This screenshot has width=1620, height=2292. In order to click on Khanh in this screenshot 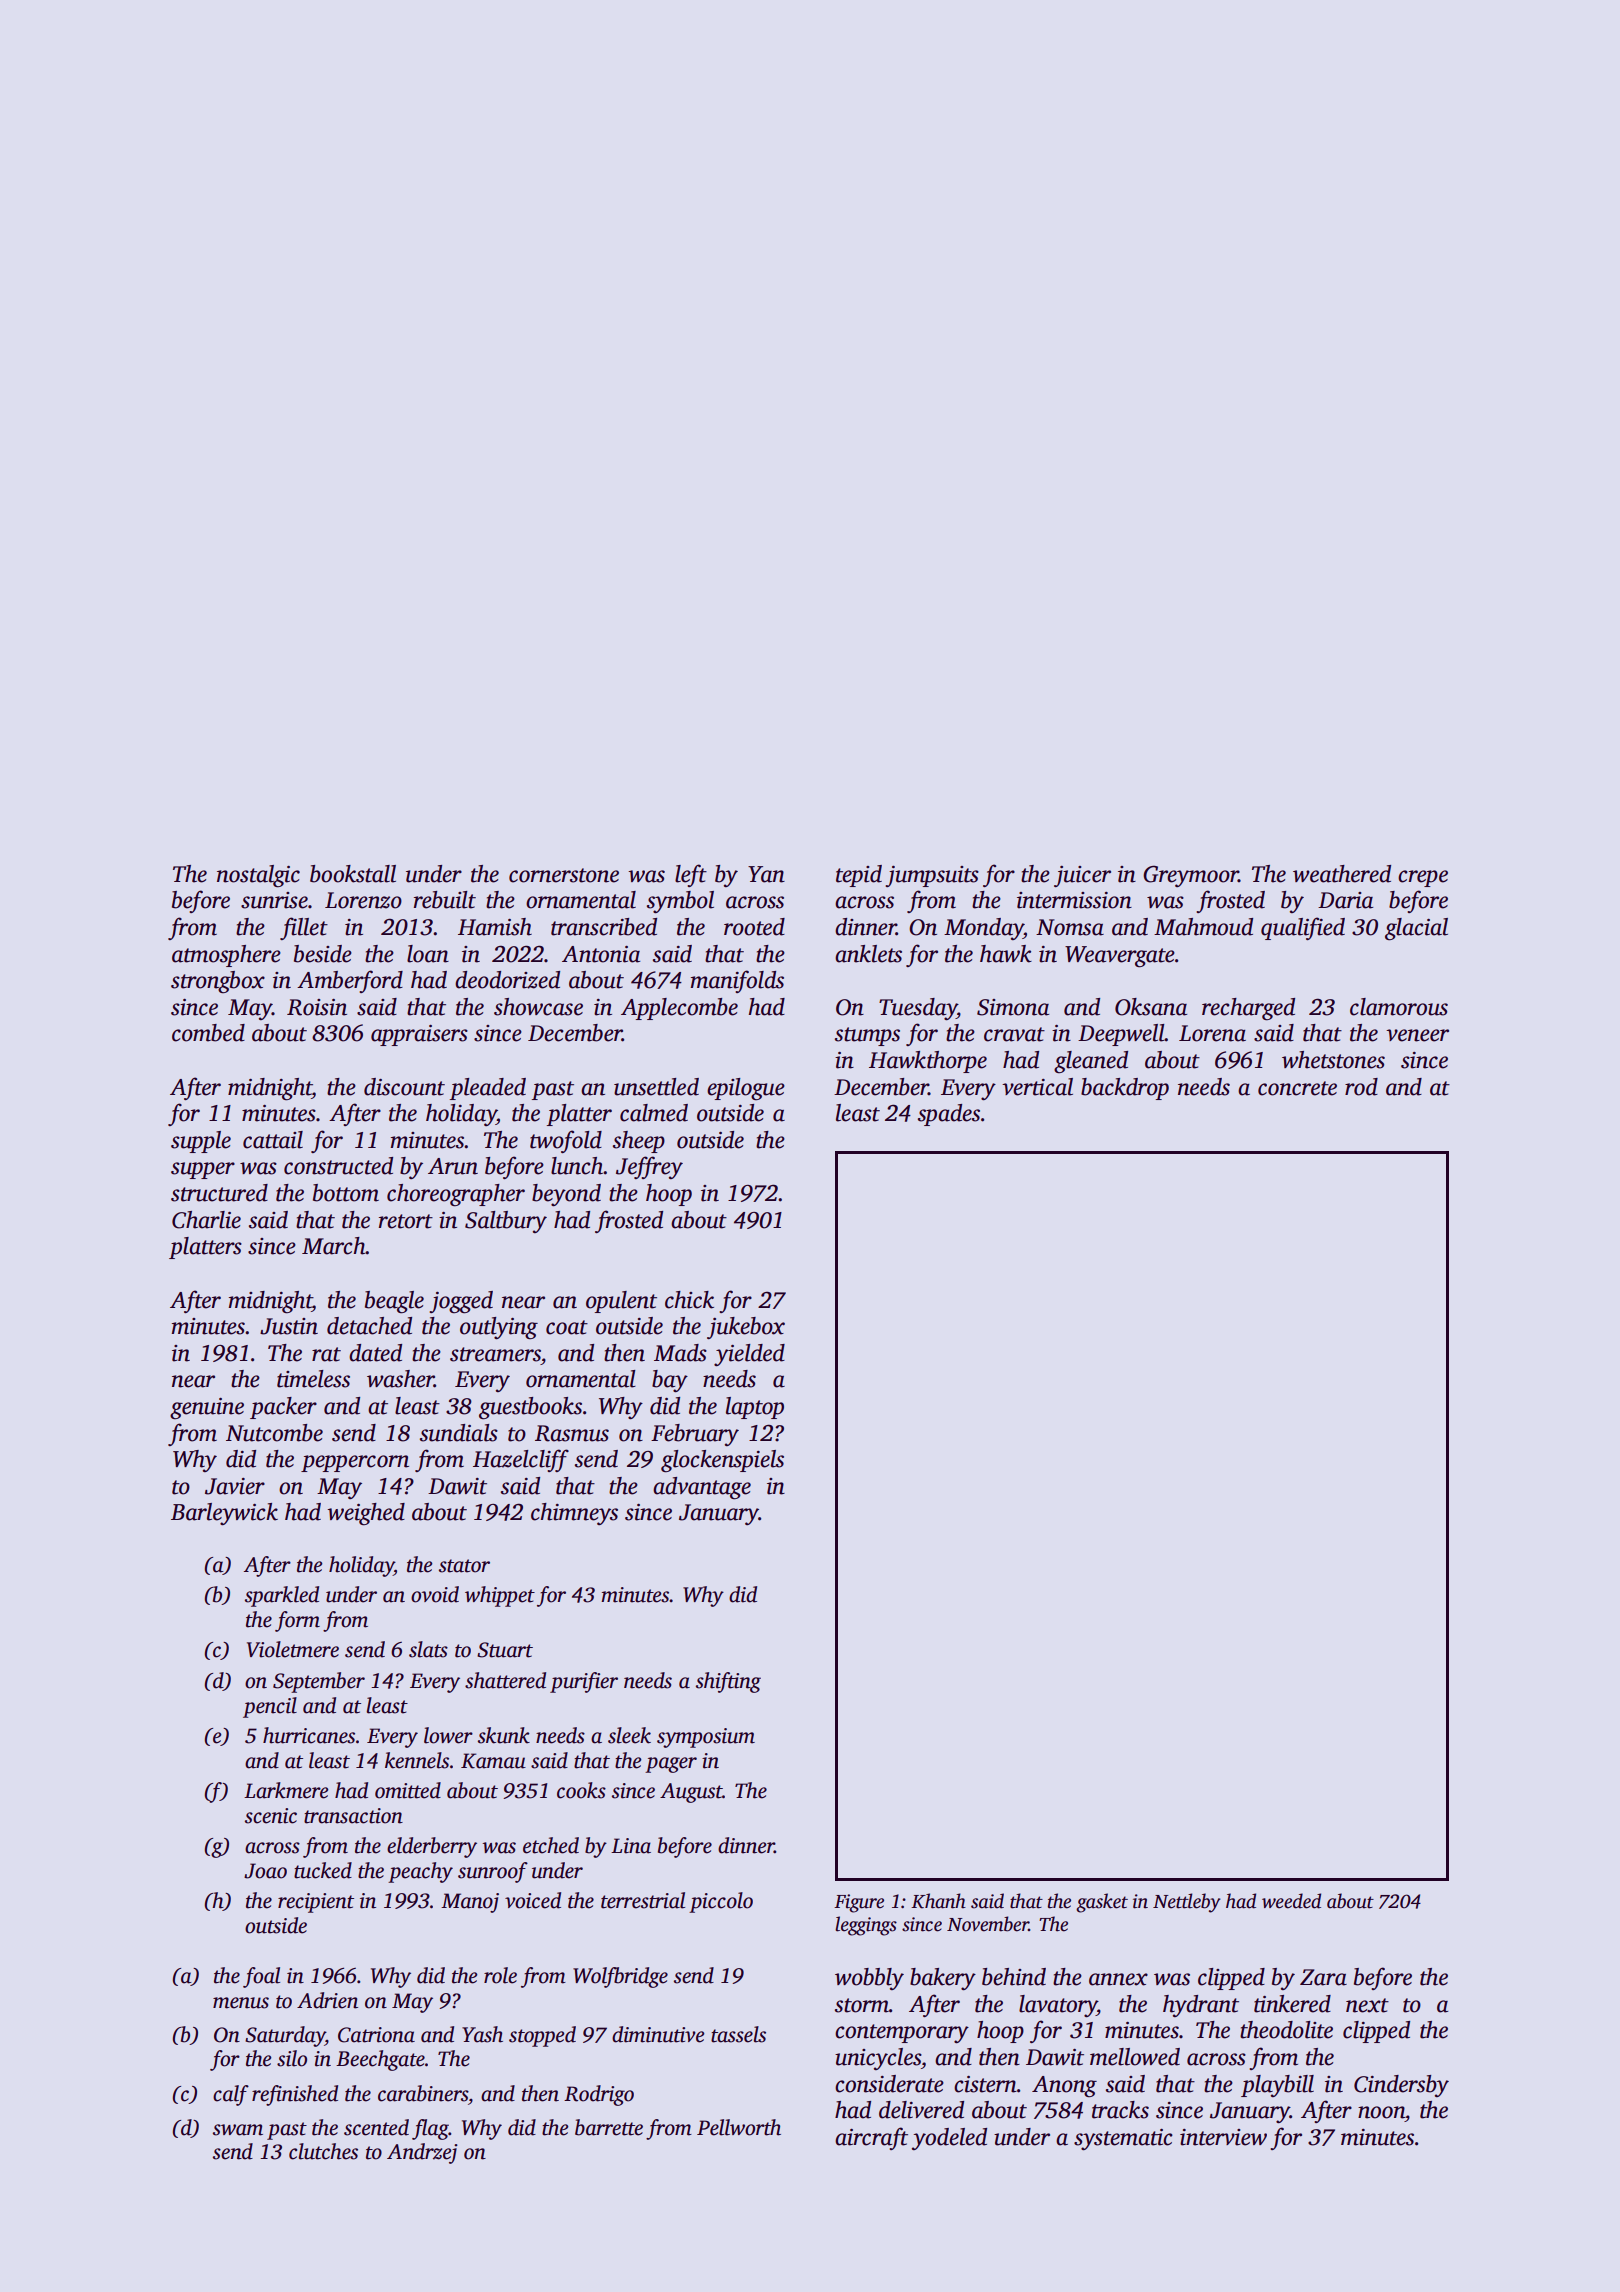, I will do `click(938, 1901)`.
